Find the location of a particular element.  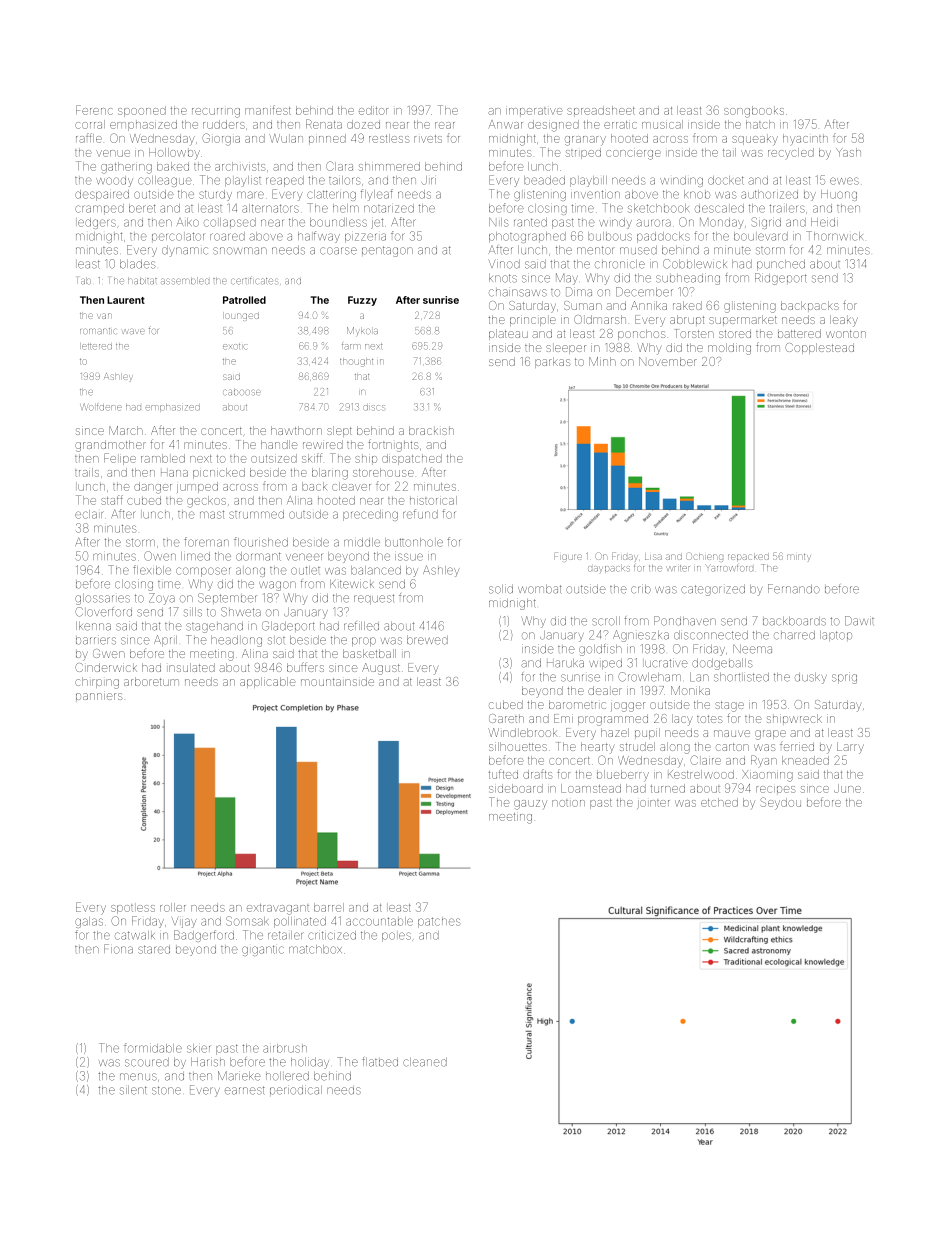

poles is located at coordinates (396, 937).
